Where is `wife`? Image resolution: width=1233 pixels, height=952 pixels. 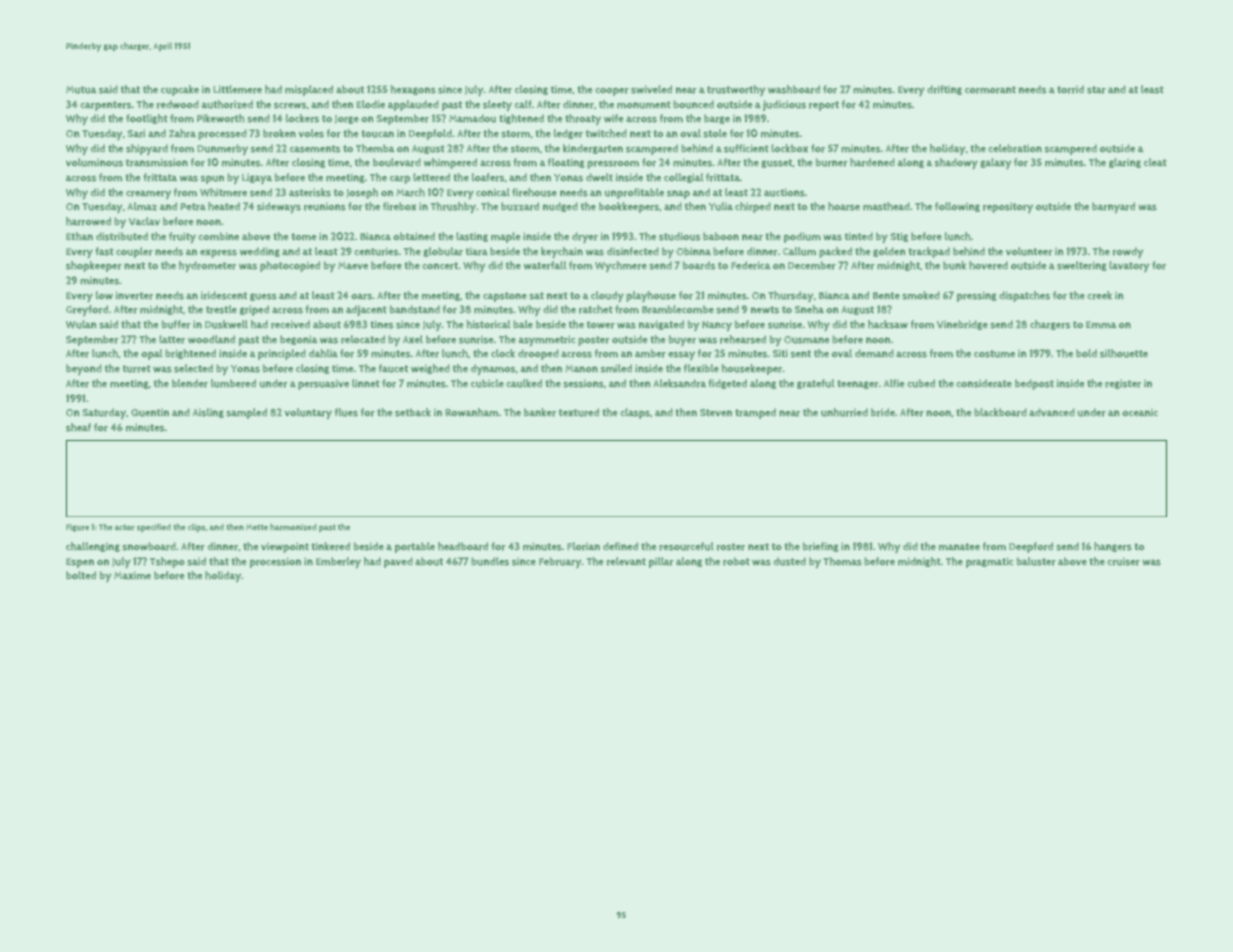 wife is located at coordinates (613, 118).
